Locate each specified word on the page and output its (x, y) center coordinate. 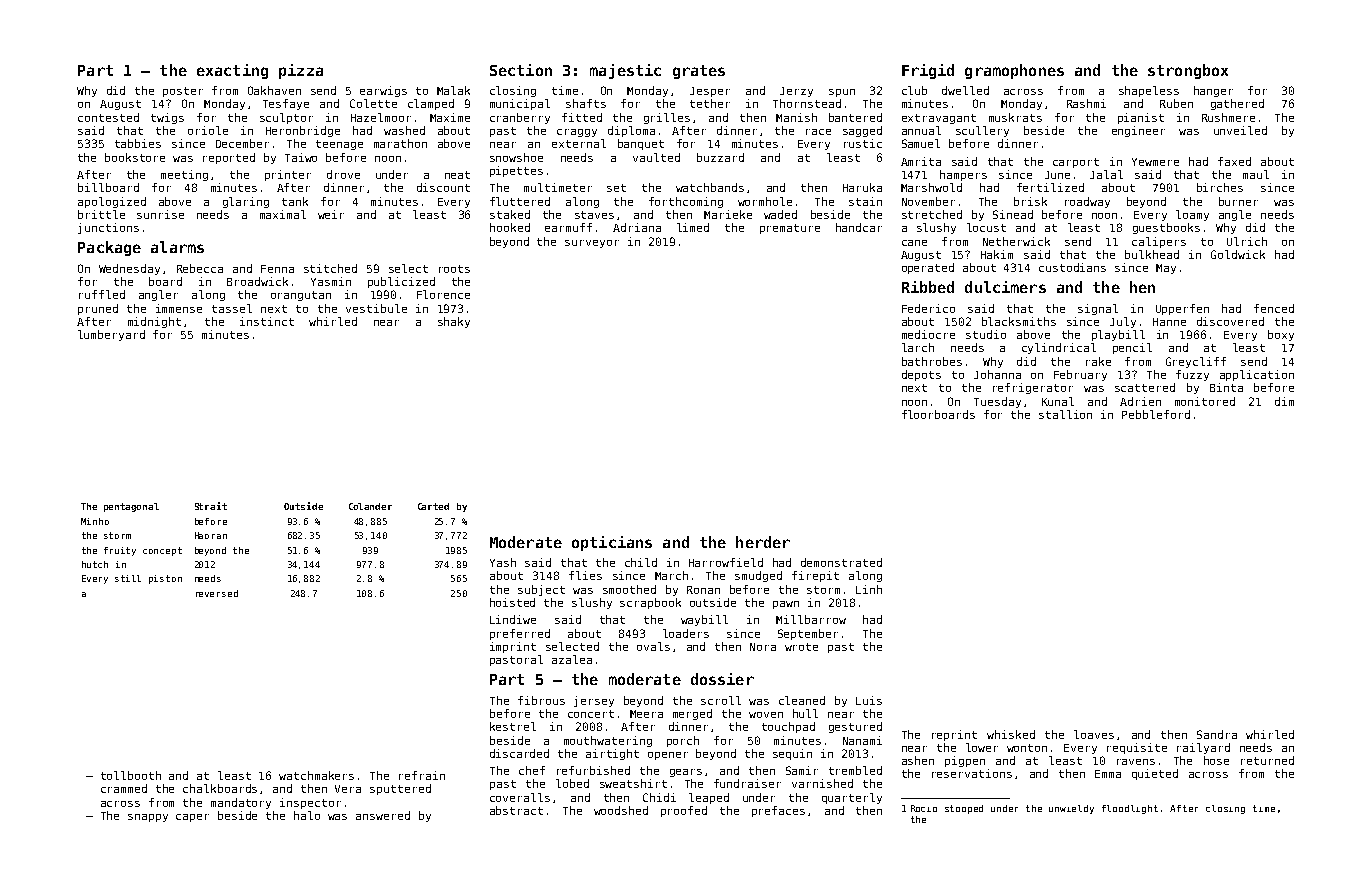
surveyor (592, 244)
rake (1098, 361)
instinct (267, 321)
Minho (95, 521)
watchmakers (316, 775)
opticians (612, 543)
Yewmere (1155, 162)
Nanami (862, 740)
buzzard (720, 157)
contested (108, 117)
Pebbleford (1156, 414)
